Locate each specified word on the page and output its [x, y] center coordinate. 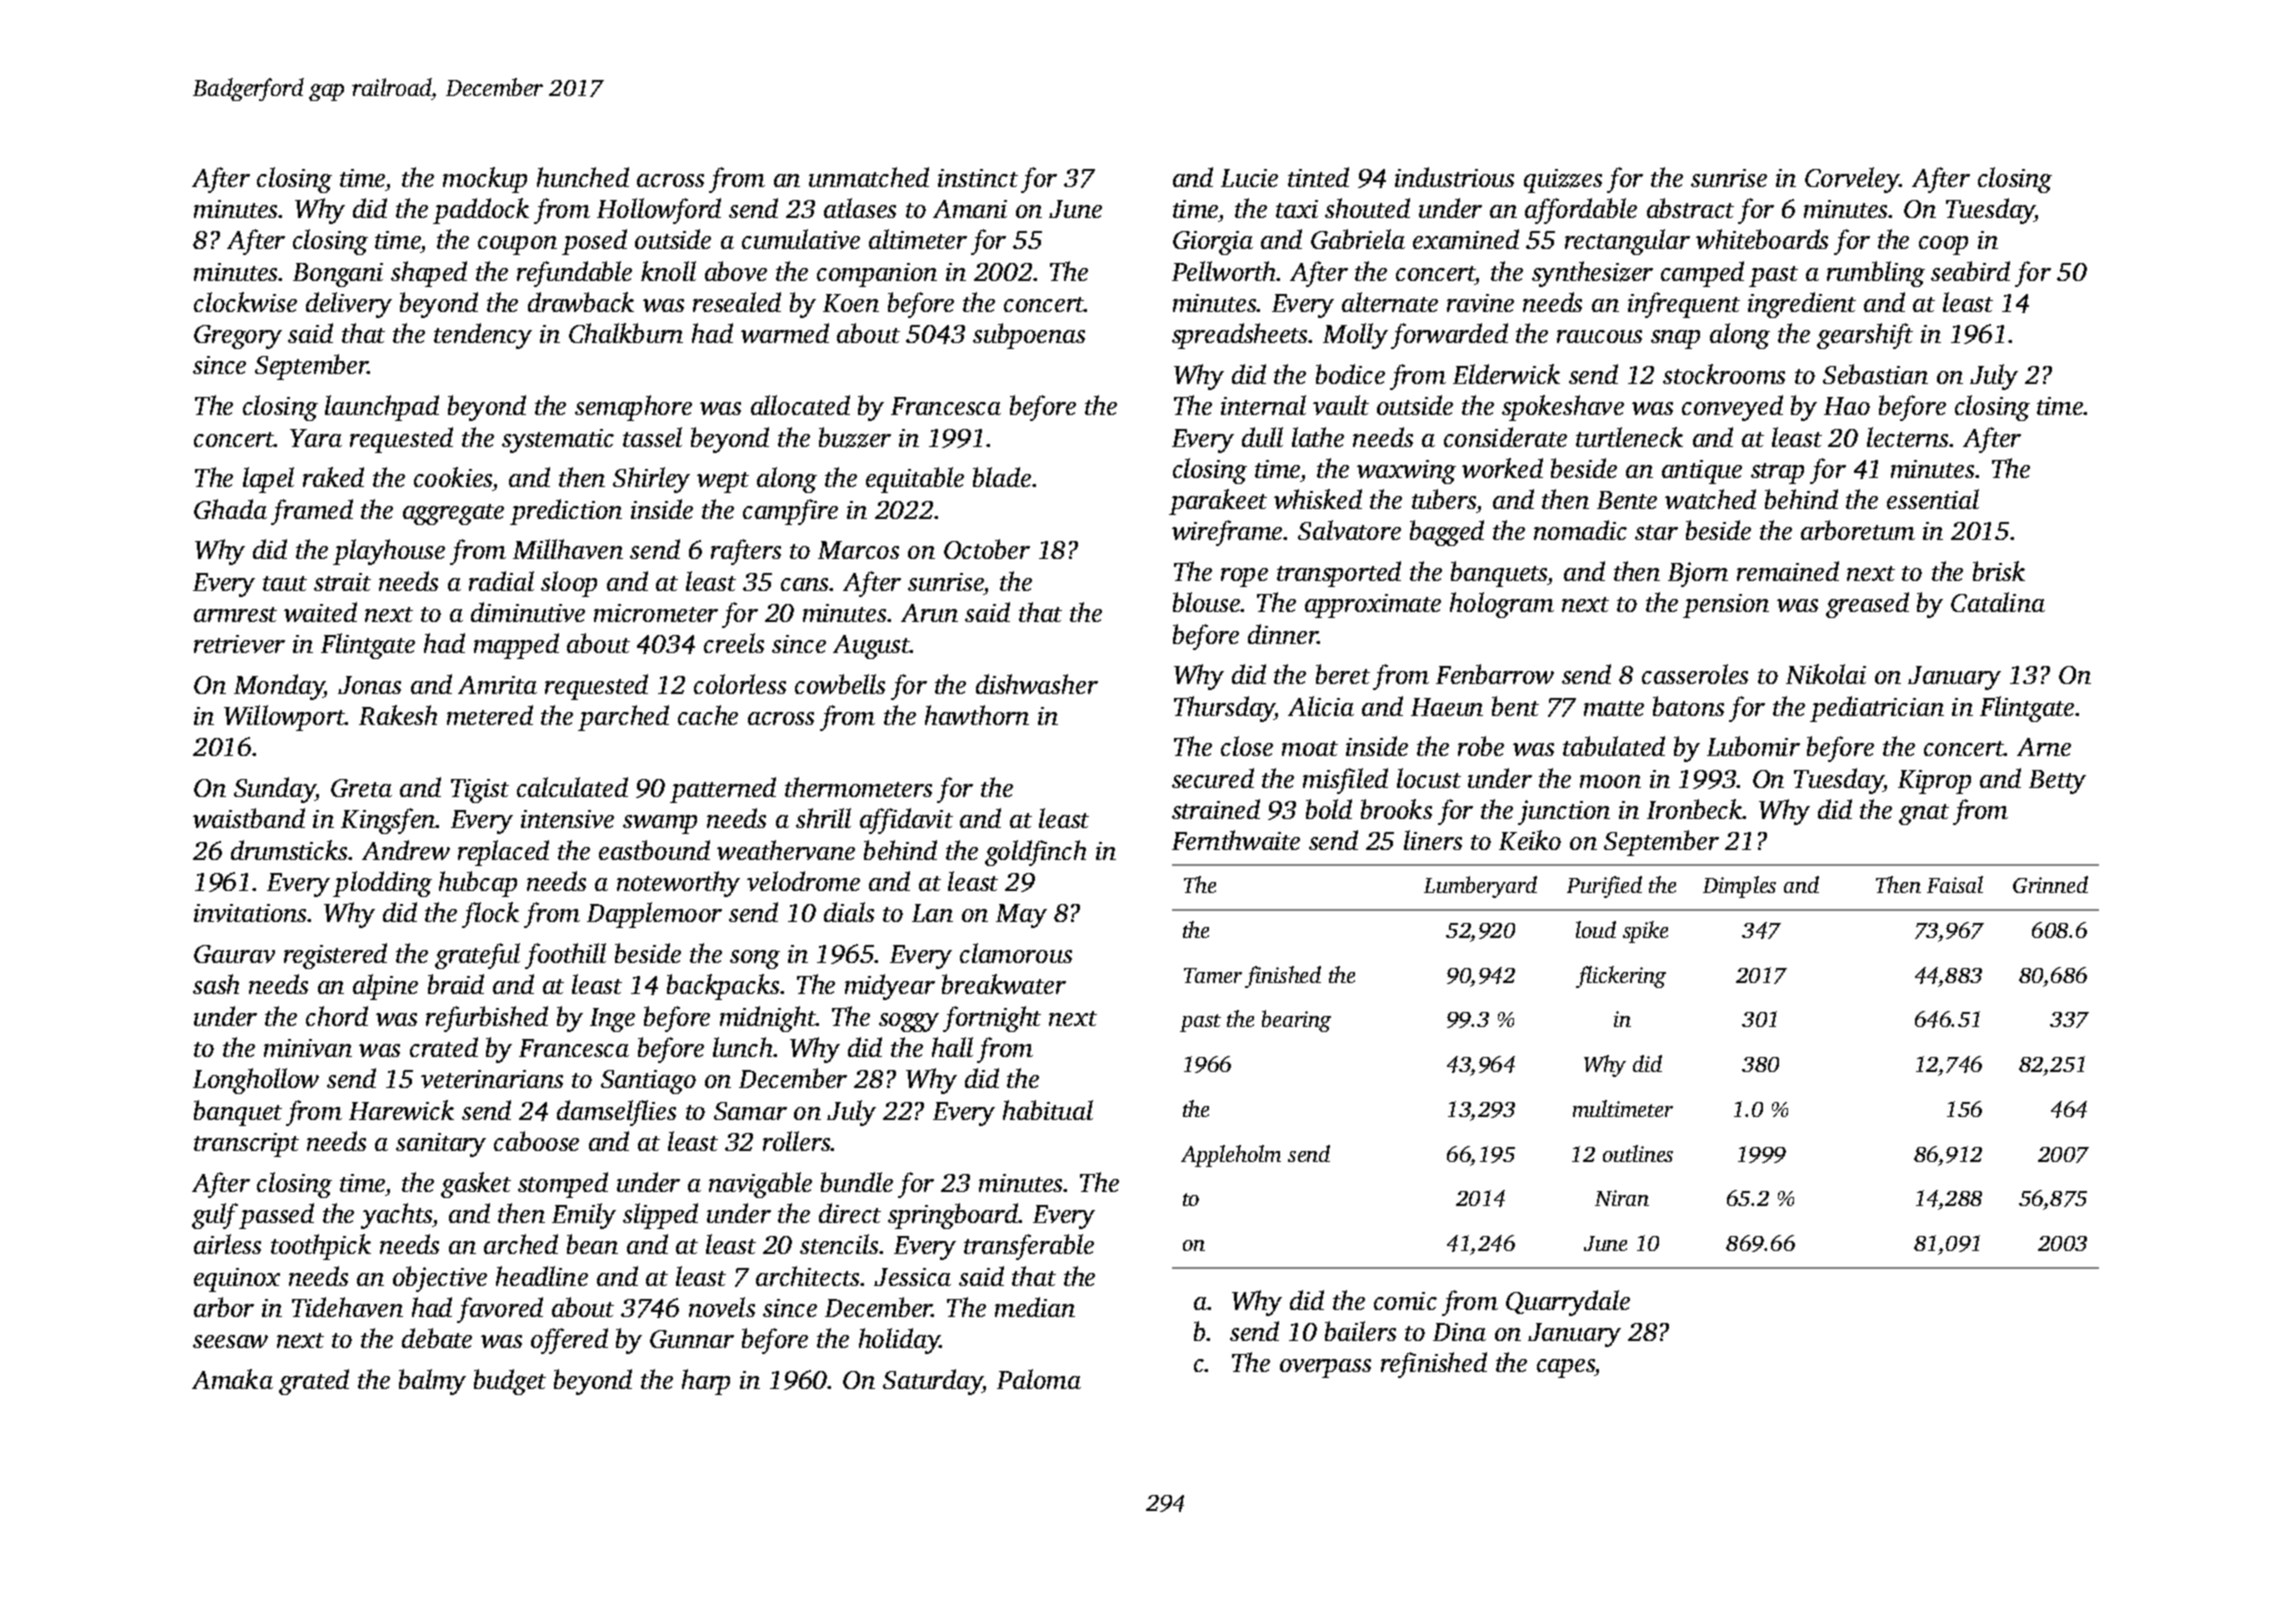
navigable [760, 1185]
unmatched [869, 177]
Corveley [1852, 180]
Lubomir [1753, 746]
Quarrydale [1568, 1303]
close [1247, 746]
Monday [279, 687]
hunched [583, 177]
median [1035, 1307]
